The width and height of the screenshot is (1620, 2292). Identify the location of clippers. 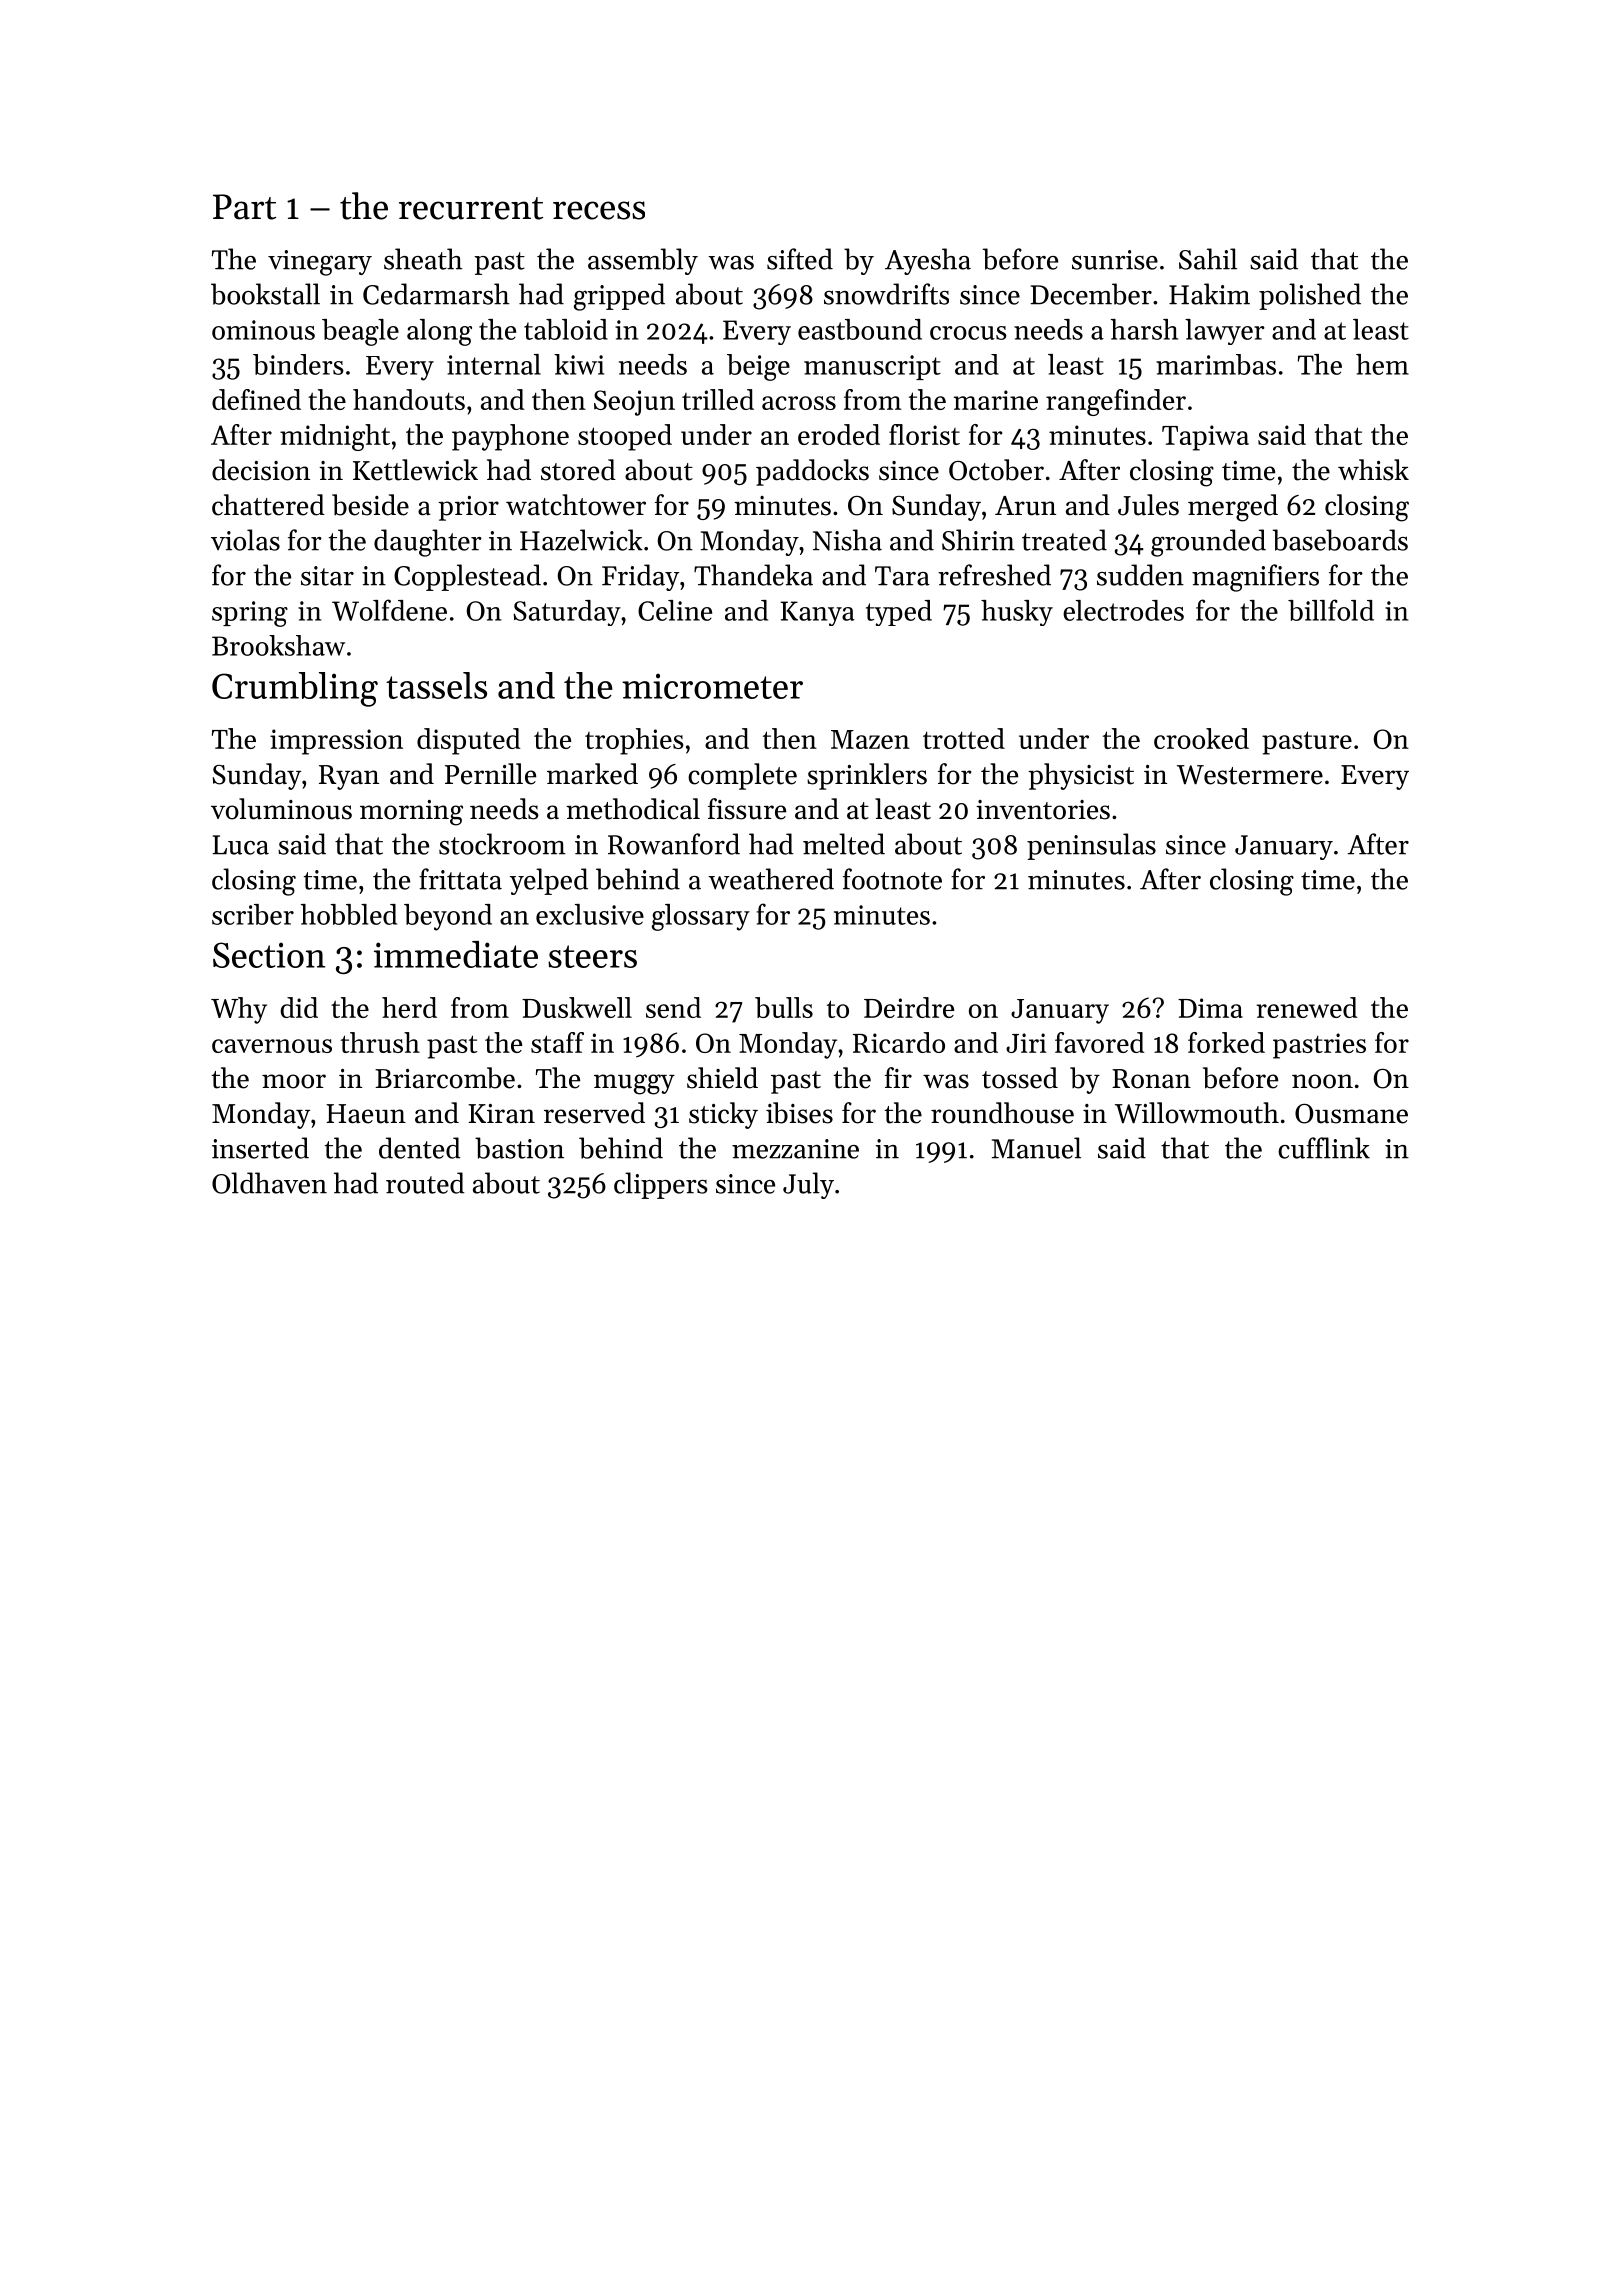
(661, 1185).
